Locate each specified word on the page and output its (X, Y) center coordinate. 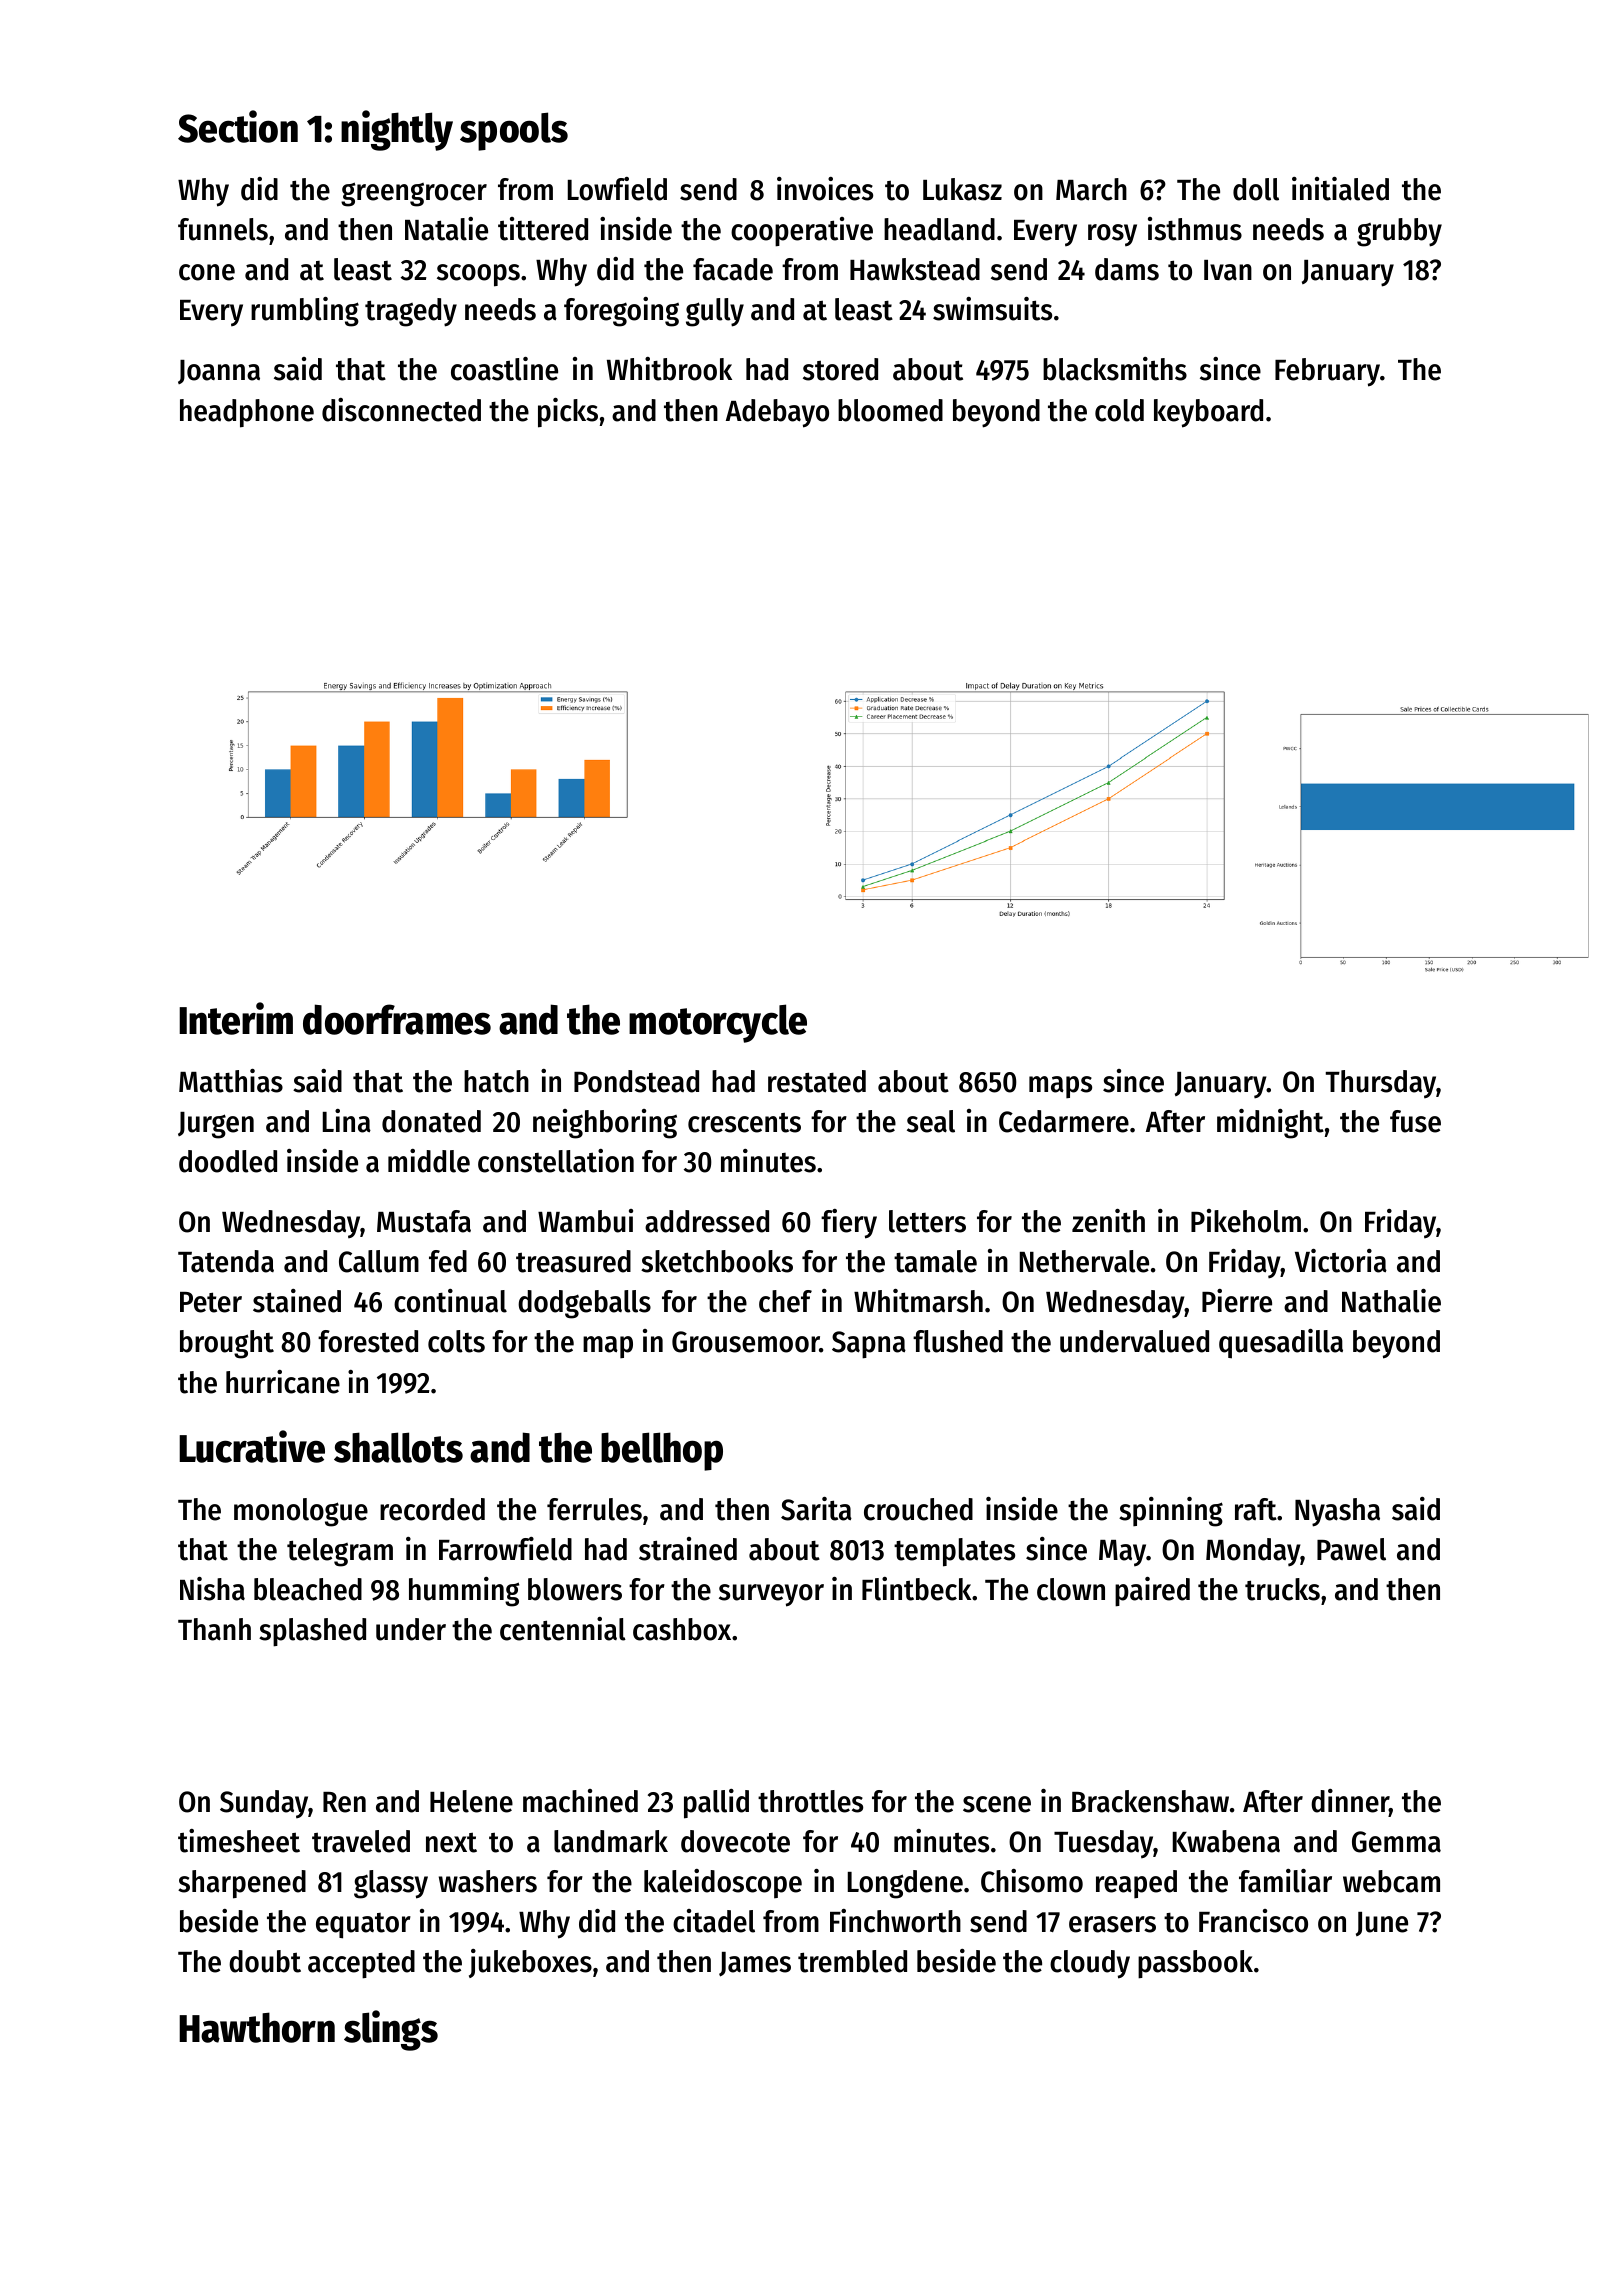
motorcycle (718, 1023)
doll (1256, 189)
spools (514, 131)
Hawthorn (257, 2027)
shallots (398, 1447)
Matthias (231, 1081)
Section (238, 126)
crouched (918, 1509)
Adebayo (777, 413)
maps (1060, 1087)
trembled (852, 1961)
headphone (247, 413)
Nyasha (1337, 1512)
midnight (1270, 1124)
